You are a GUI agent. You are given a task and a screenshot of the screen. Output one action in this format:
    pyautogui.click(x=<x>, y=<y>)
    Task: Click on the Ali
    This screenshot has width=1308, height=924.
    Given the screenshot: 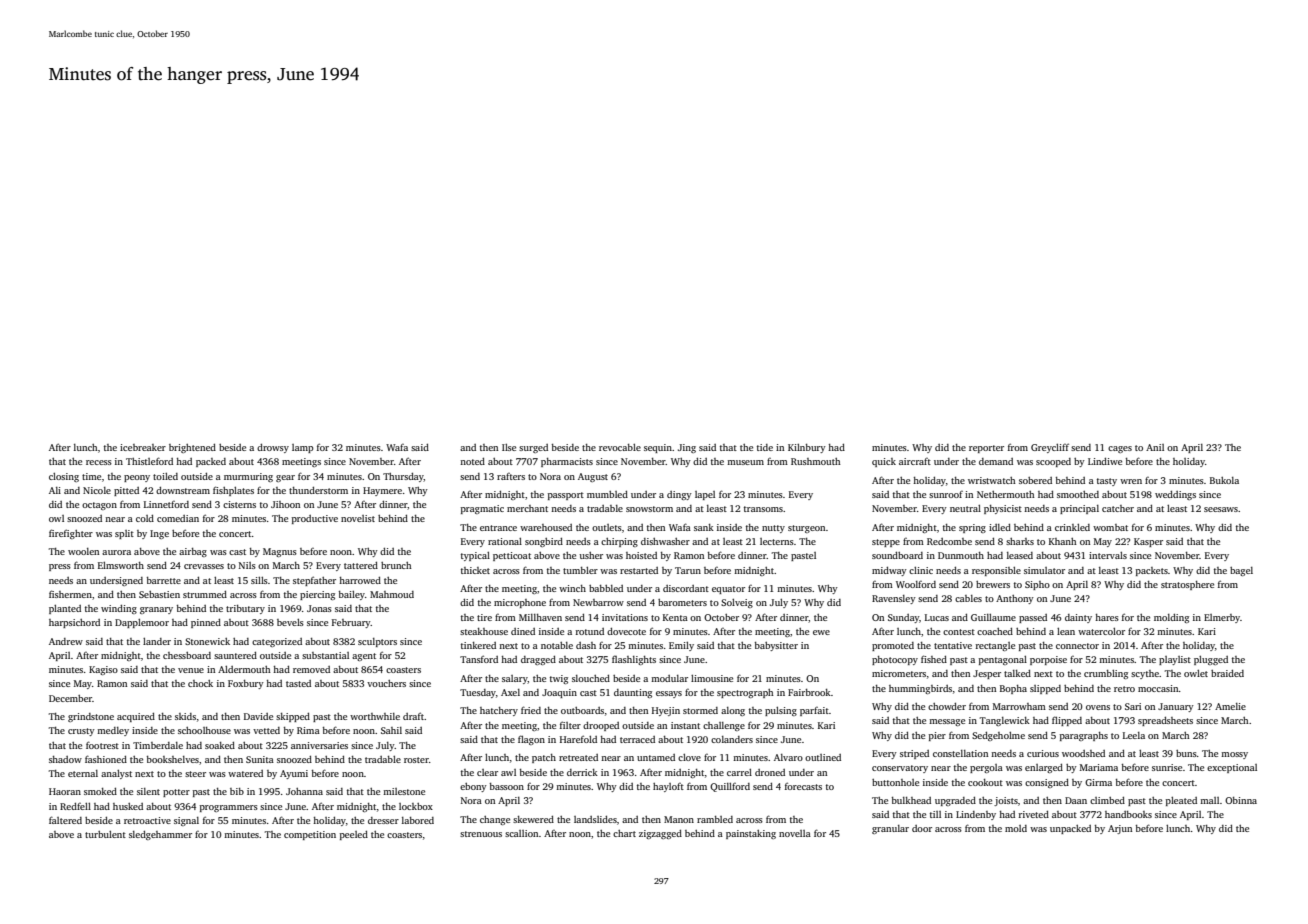 What is the action you would take?
    pyautogui.click(x=55, y=490)
